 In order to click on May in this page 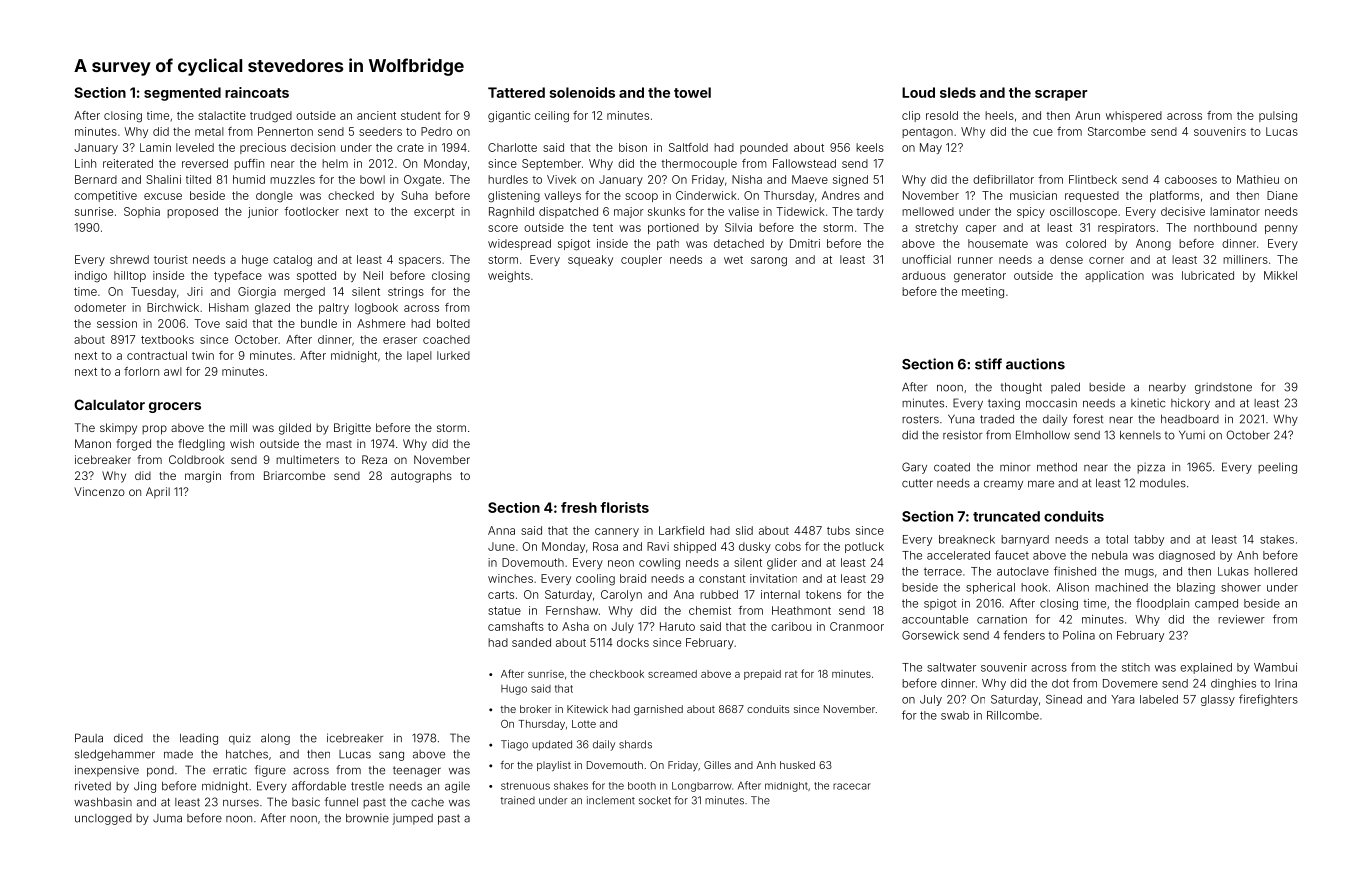, I will do `click(931, 148)`.
